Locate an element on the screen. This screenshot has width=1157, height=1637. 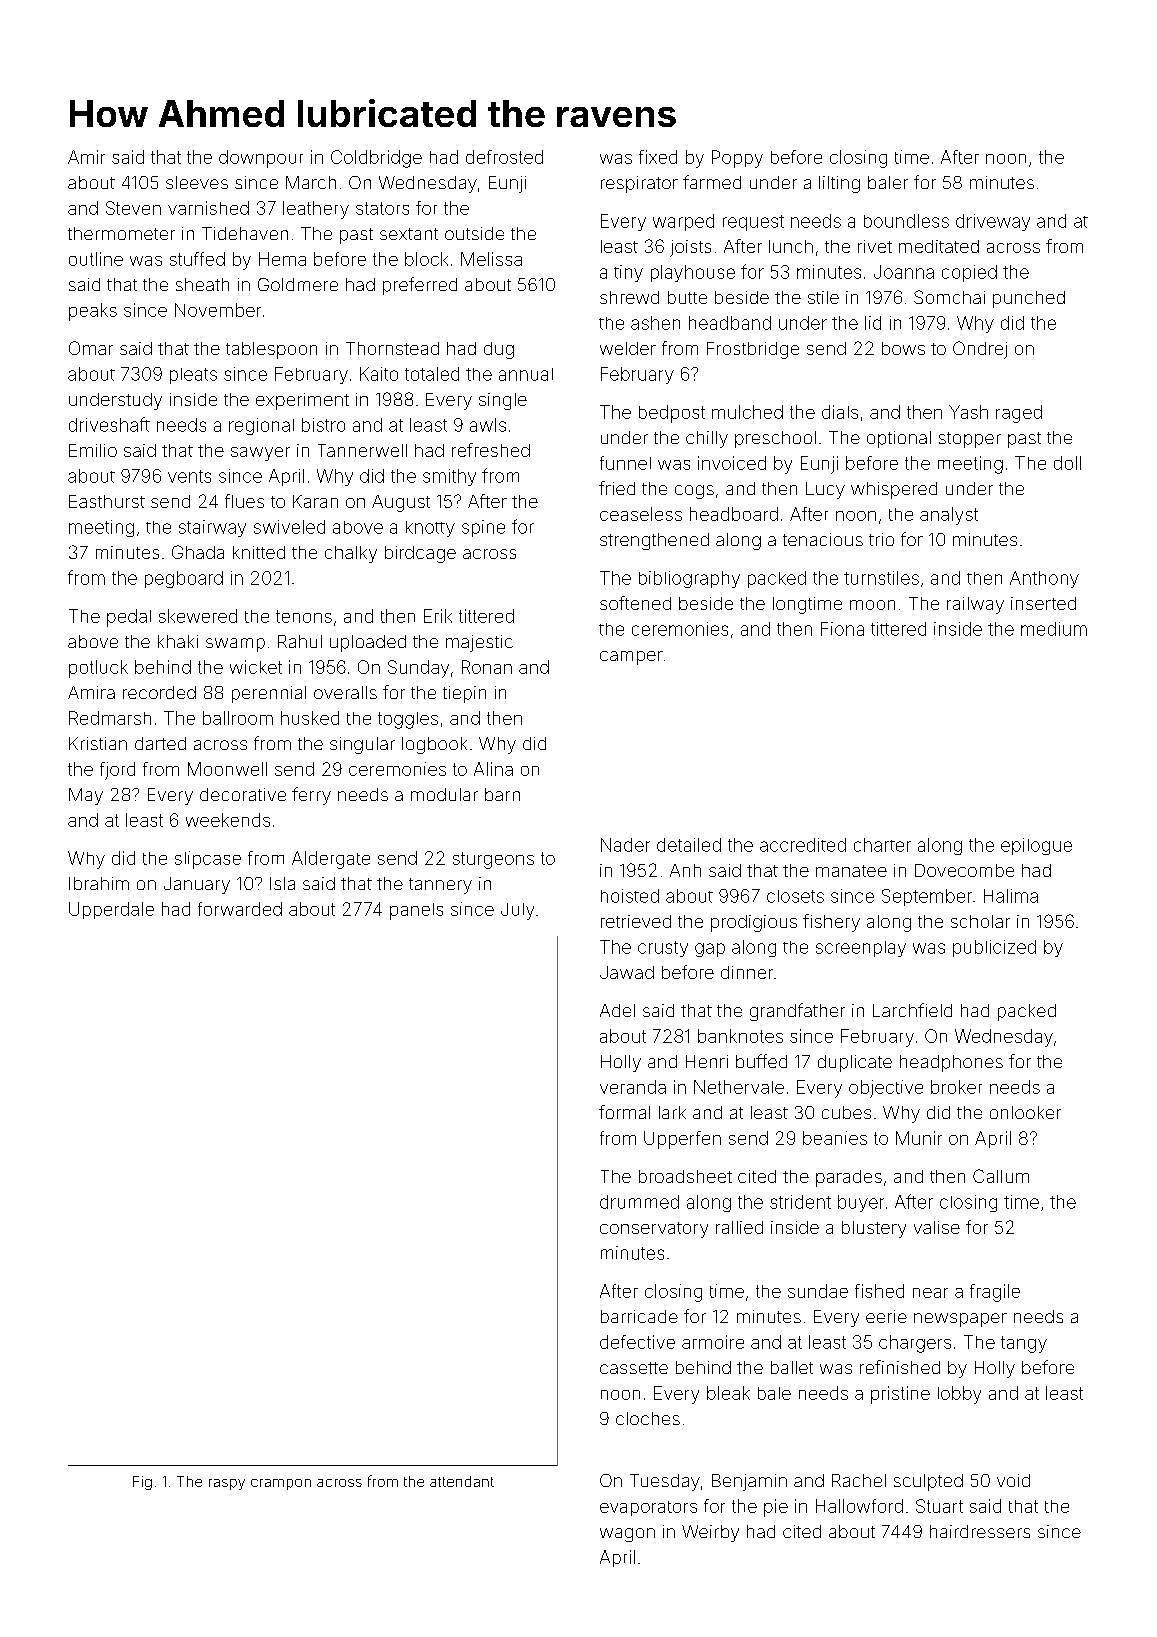
single is located at coordinates (503, 401).
